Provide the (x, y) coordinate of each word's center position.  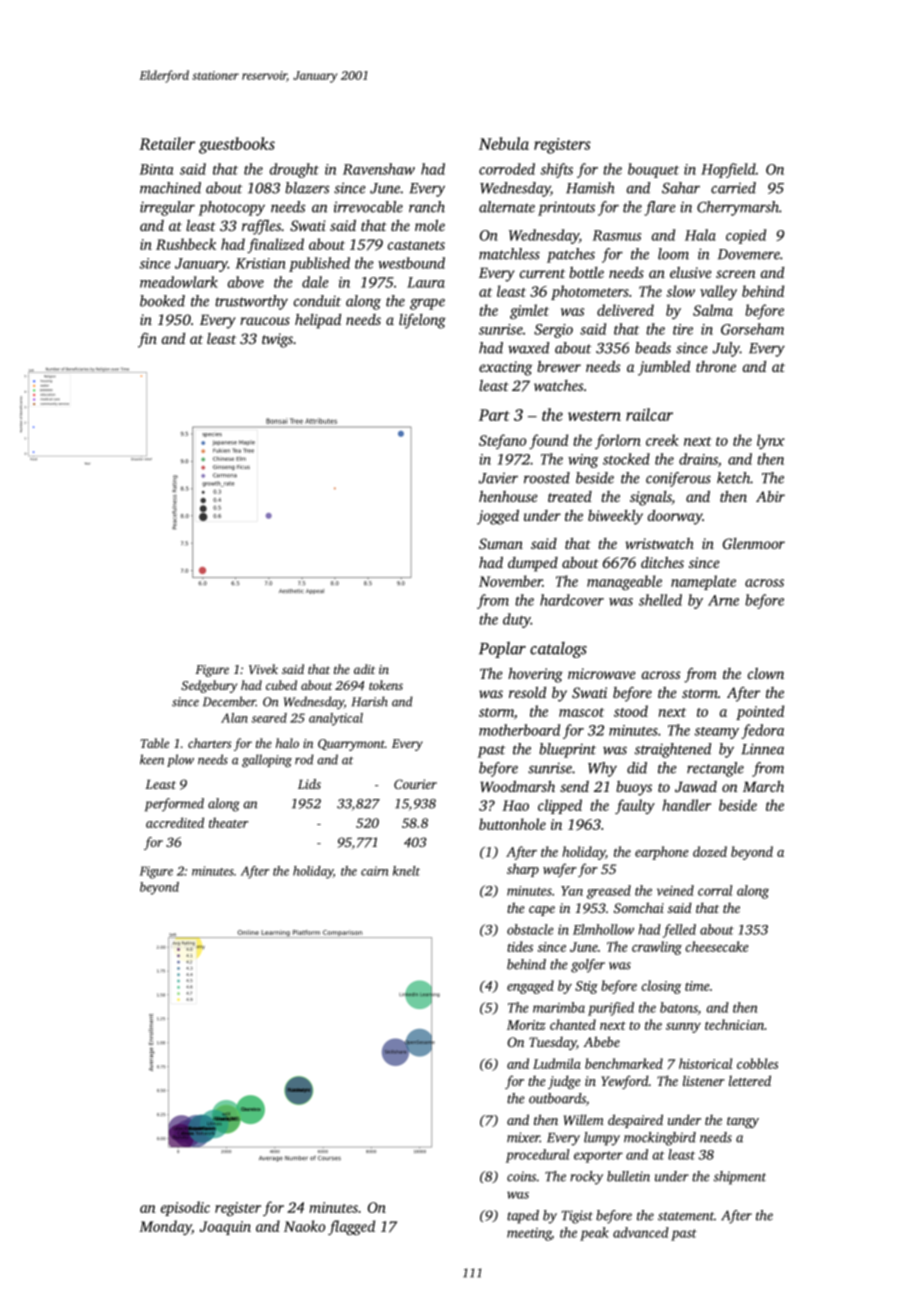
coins (521, 1176)
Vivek (263, 669)
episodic (185, 1208)
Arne (723, 600)
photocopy (231, 208)
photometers (590, 292)
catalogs (558, 650)
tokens (386, 685)
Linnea (762, 749)
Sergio (553, 331)
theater (228, 822)
